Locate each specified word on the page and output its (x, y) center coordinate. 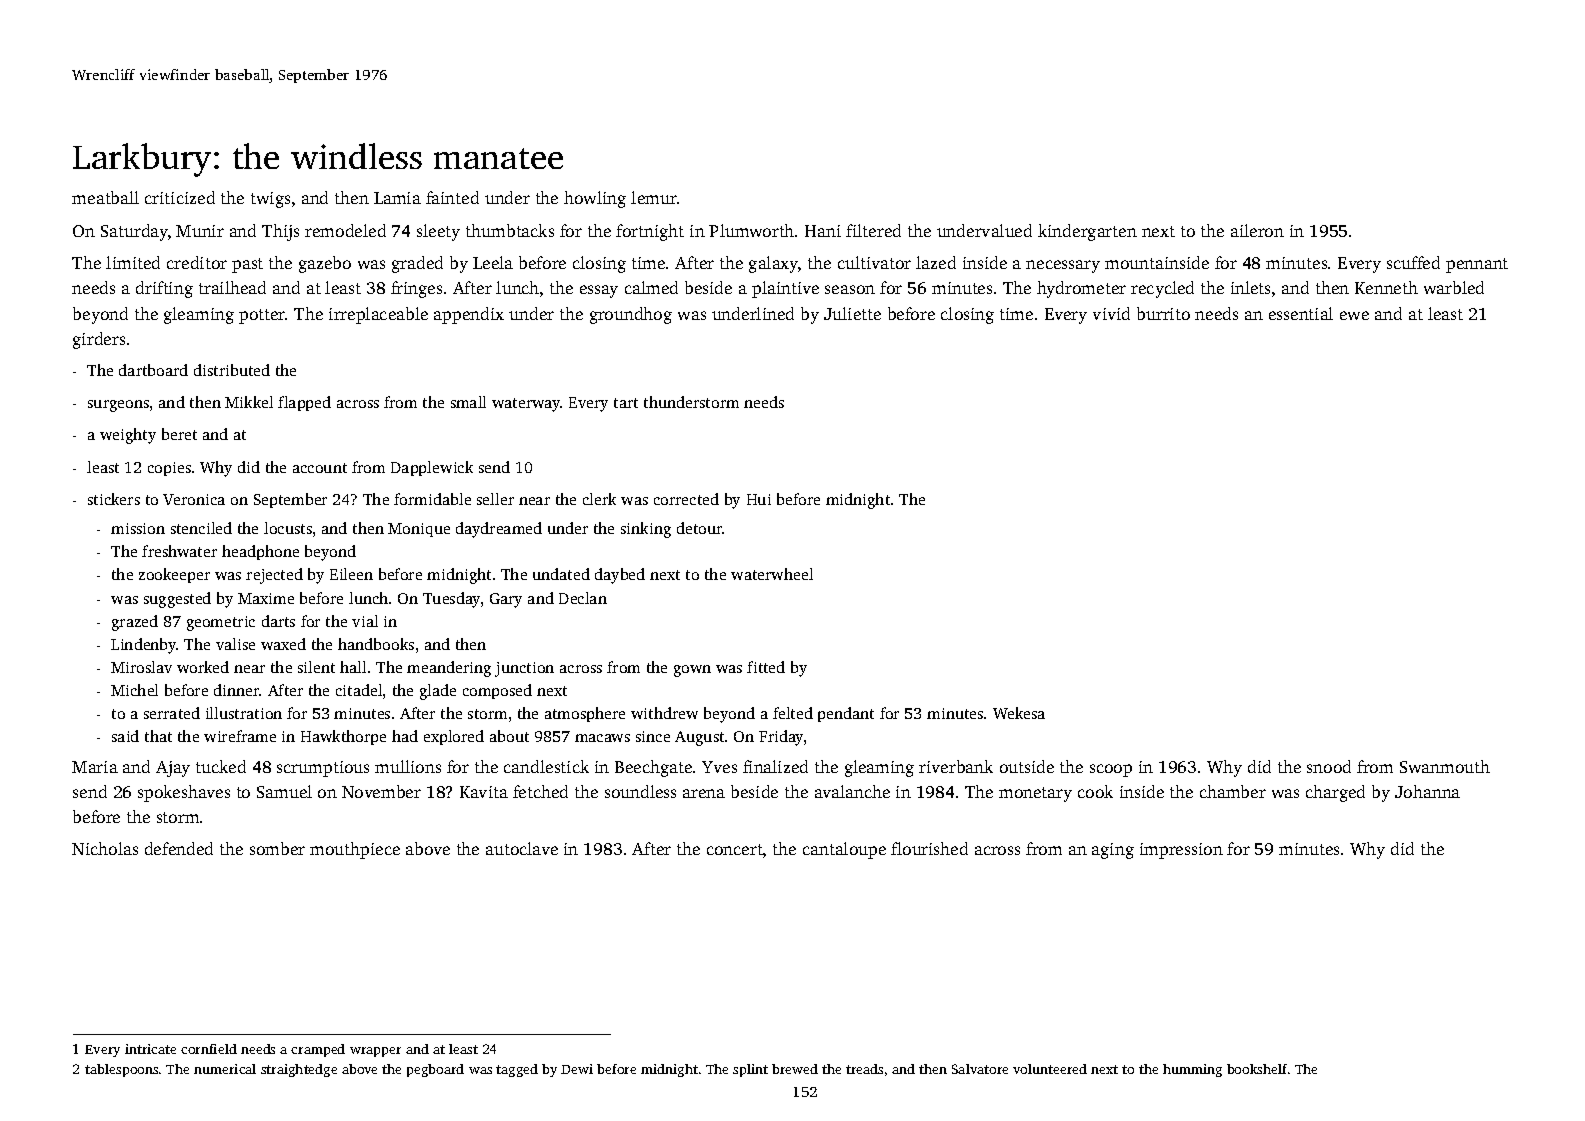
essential (1301, 313)
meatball (105, 197)
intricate (150, 1049)
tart (626, 403)
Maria (95, 767)
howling (595, 199)
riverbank (956, 766)
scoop (1111, 770)
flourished (929, 848)
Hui (759, 499)
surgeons (118, 406)
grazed (135, 623)
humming (1192, 1070)
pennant (1477, 265)
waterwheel (772, 574)
